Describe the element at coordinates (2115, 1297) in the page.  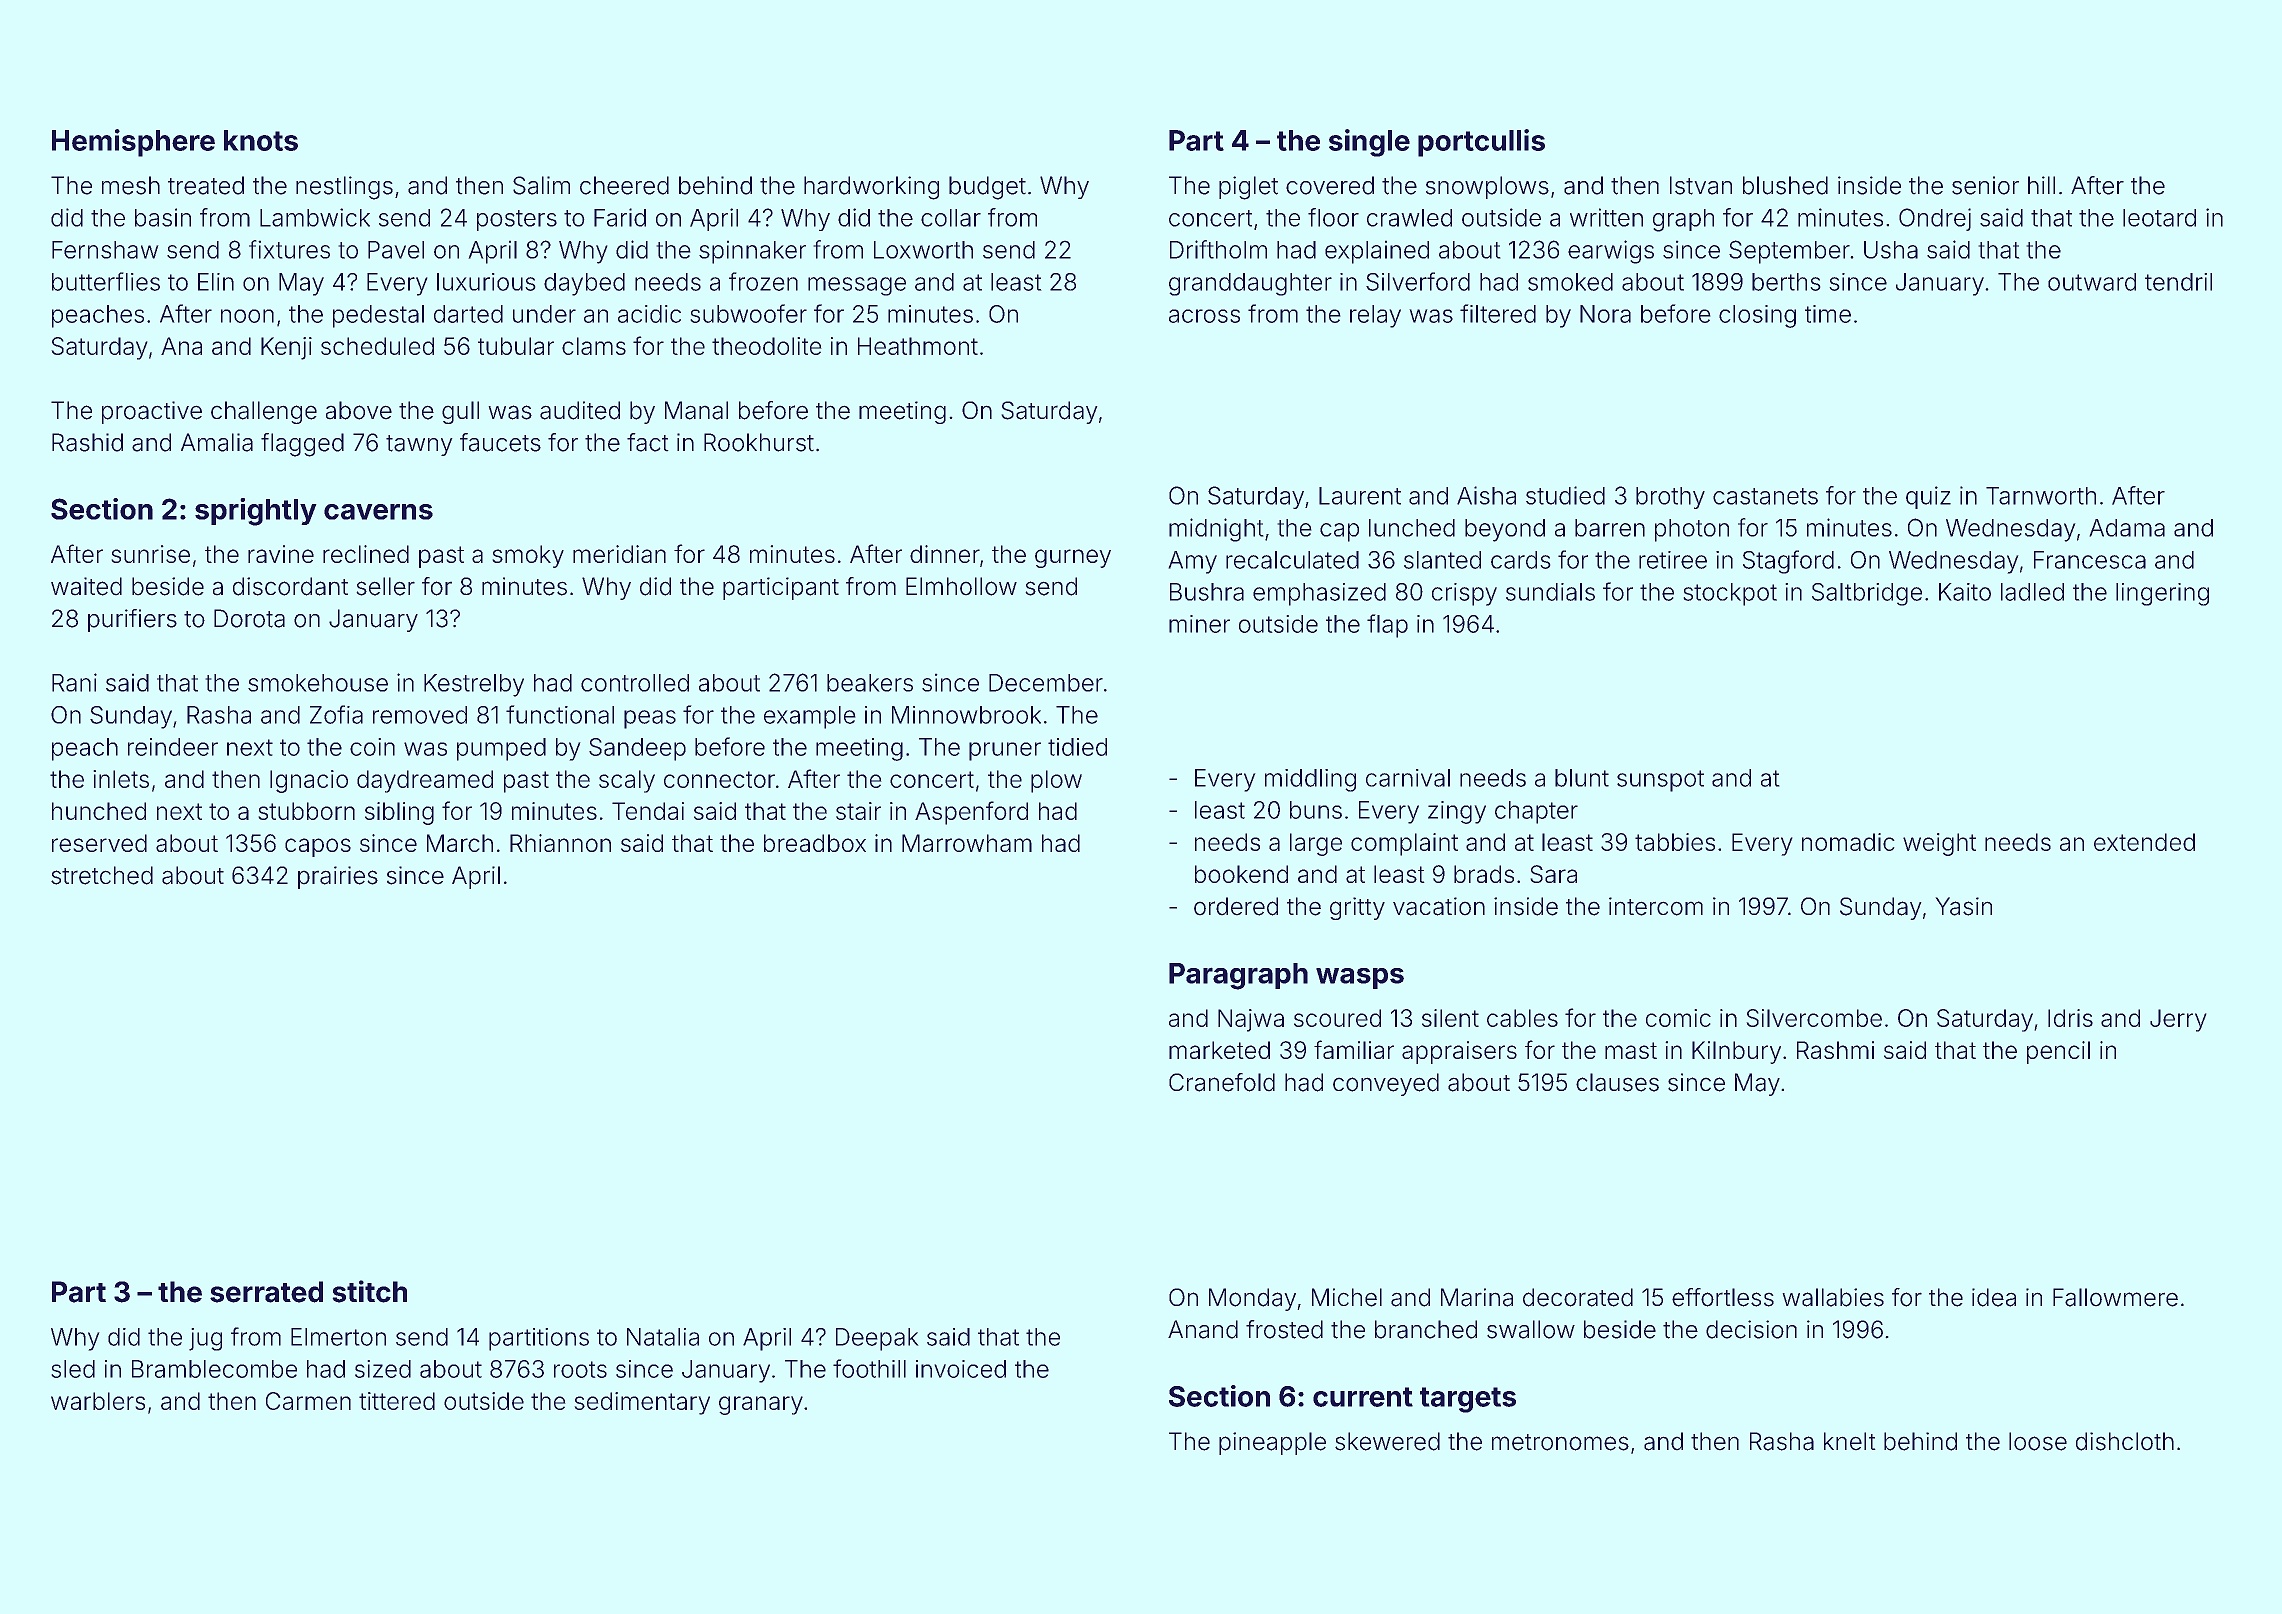
I see `Fallowmere` at that location.
